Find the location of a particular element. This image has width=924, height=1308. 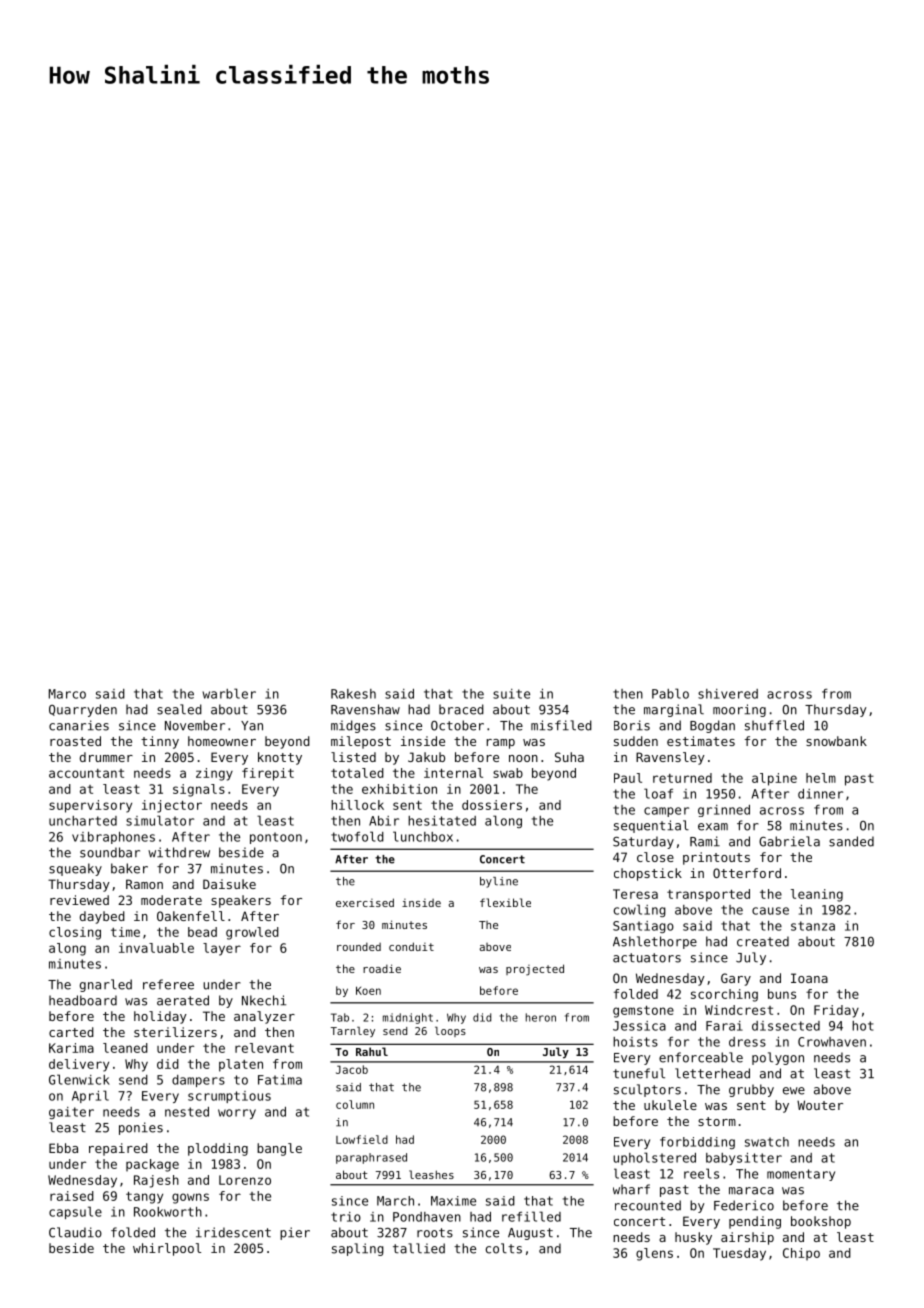

projected is located at coordinates (535, 970).
